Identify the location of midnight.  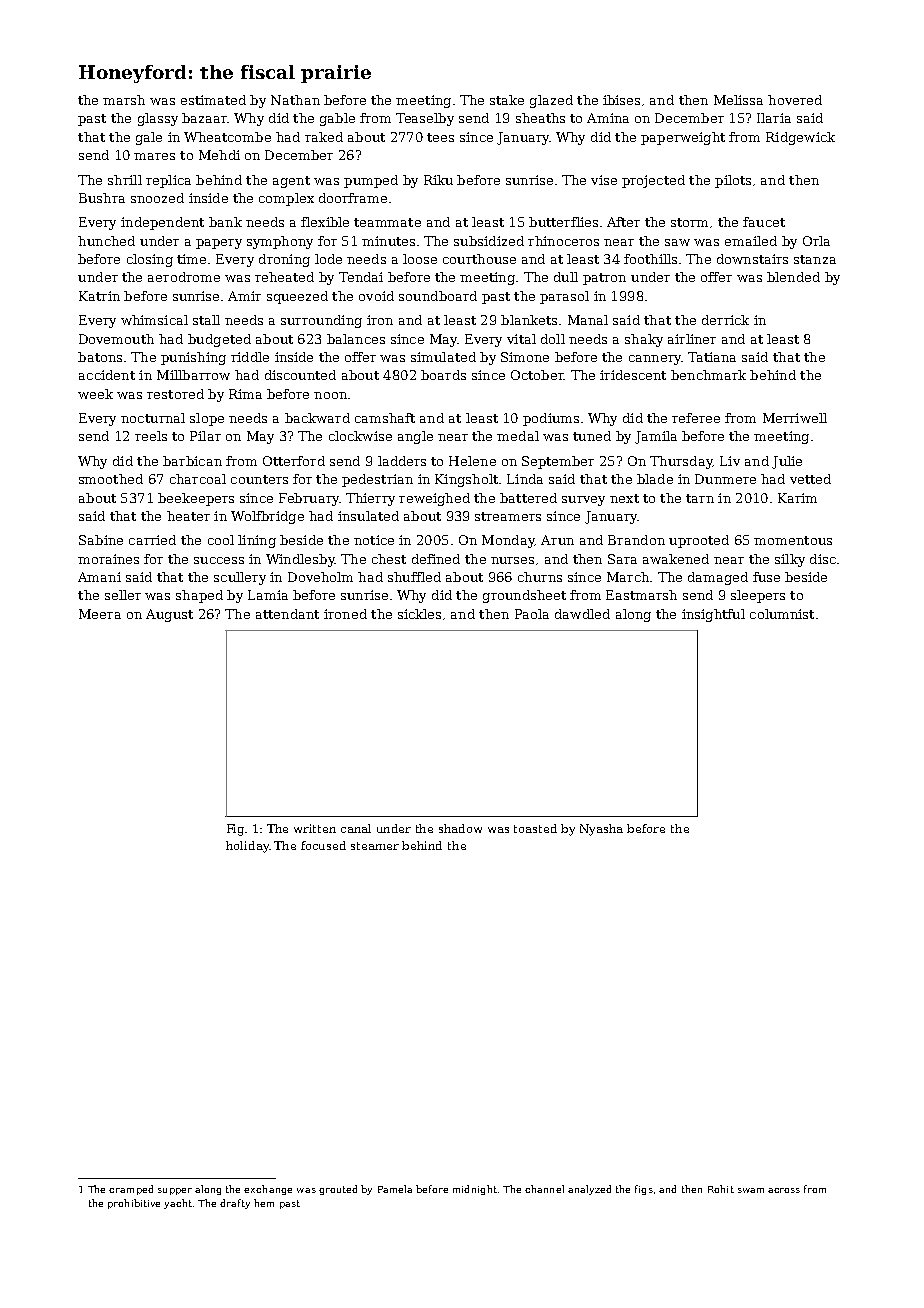
(475, 1190).
